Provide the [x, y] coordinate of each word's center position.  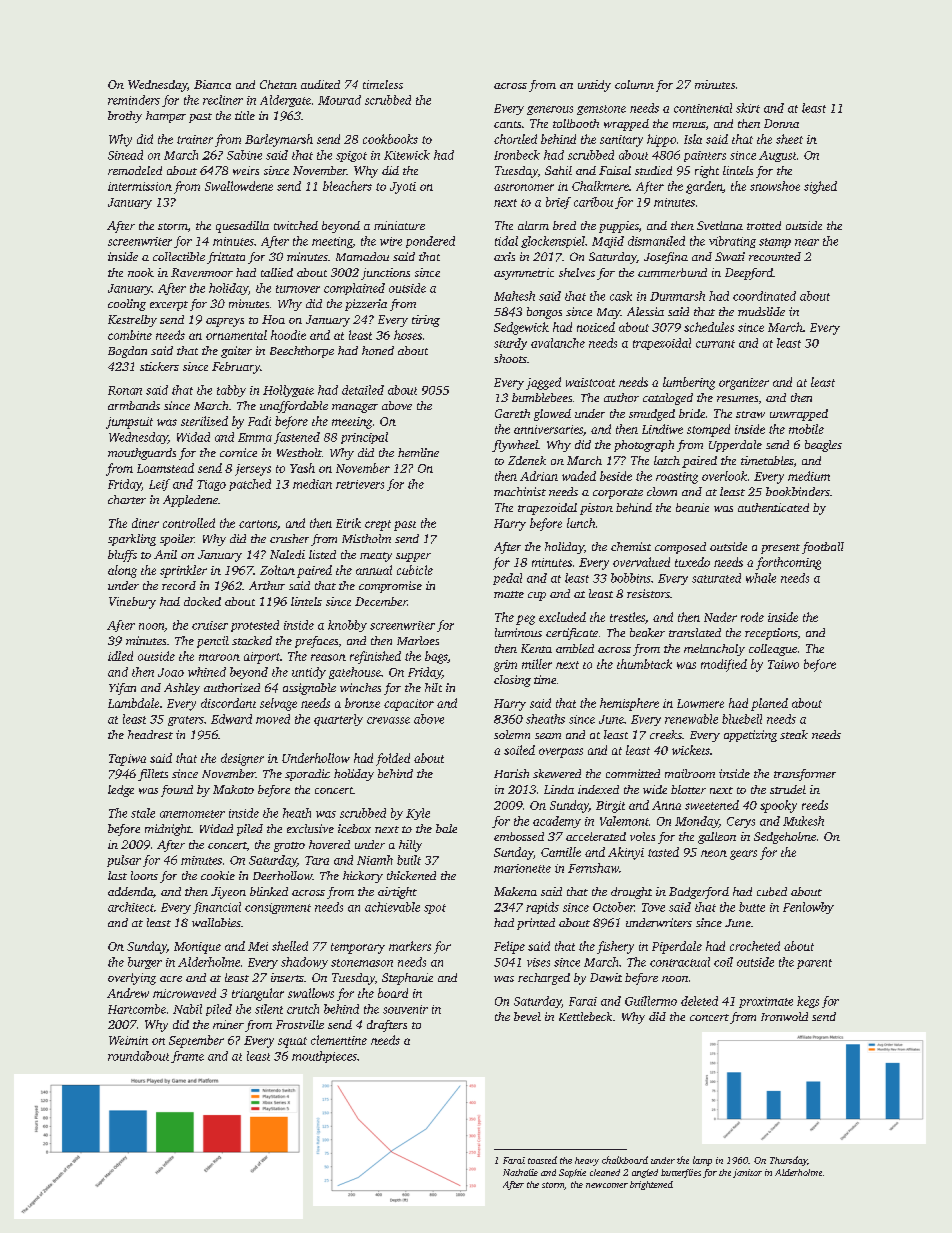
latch [667, 460]
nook [141, 272]
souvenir [405, 1009]
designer [242, 759]
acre [171, 979]
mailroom [690, 773]
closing [512, 681]
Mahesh [514, 296]
